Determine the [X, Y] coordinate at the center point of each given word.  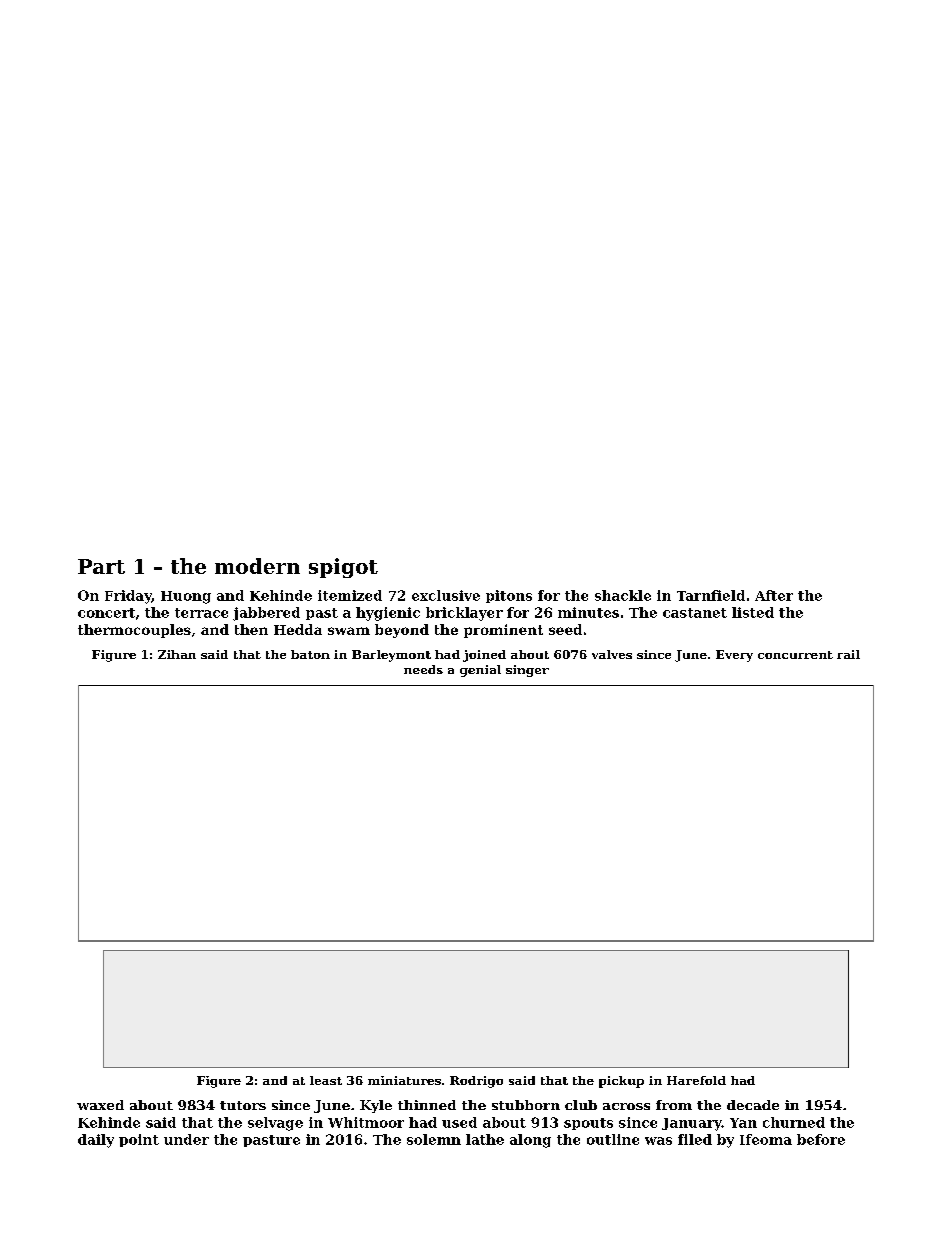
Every [734, 656]
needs [423, 669]
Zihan [177, 654]
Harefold [696, 1080]
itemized [350, 595]
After [774, 595]
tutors [243, 1105]
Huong [186, 597]
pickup [621, 1082]
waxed [100, 1105]
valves [612, 654]
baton [310, 654]
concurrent [795, 655]
